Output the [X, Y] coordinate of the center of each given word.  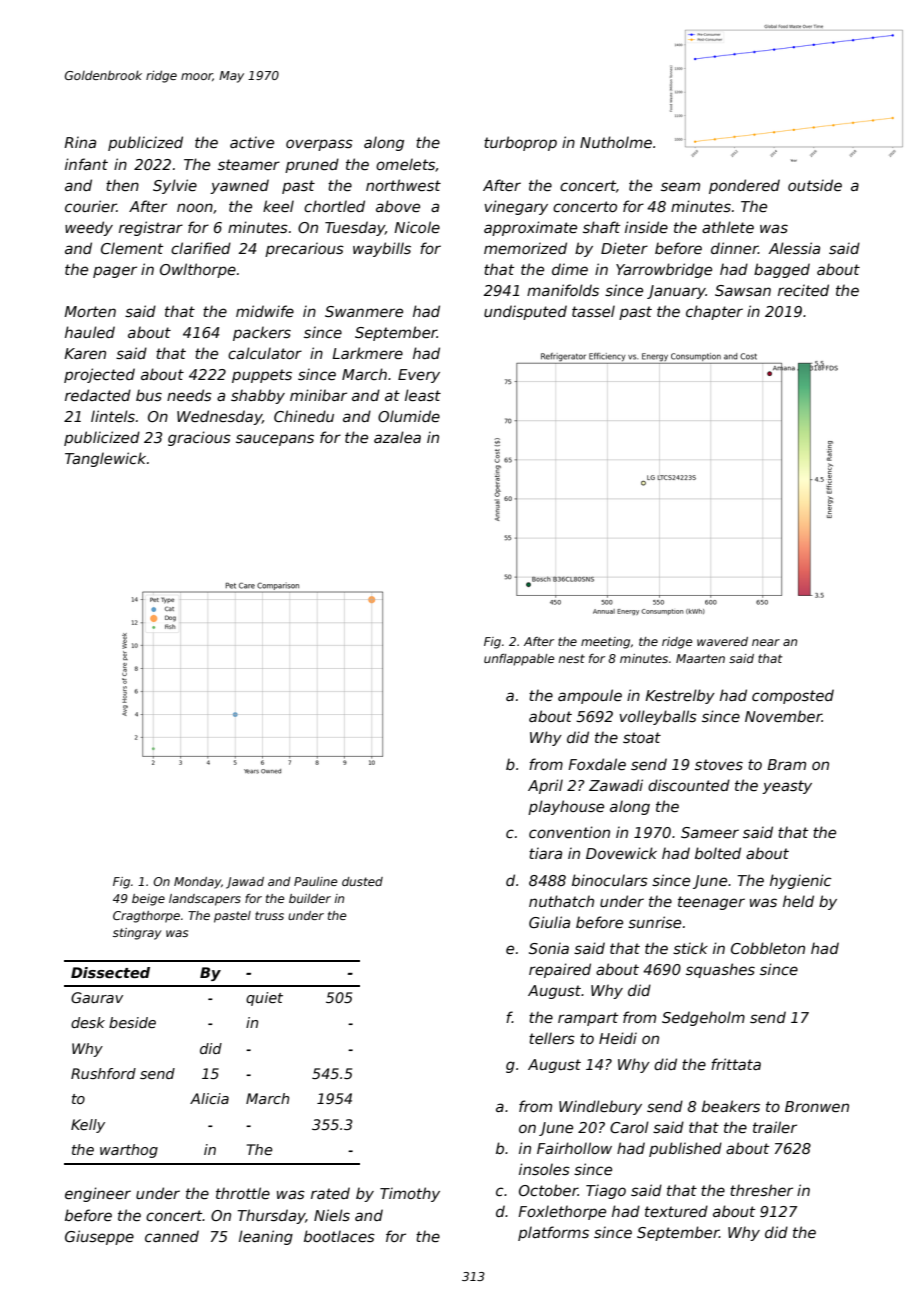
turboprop [520, 143]
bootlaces [339, 1236]
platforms [553, 1233]
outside [815, 185]
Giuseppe [99, 1237]
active [252, 142]
